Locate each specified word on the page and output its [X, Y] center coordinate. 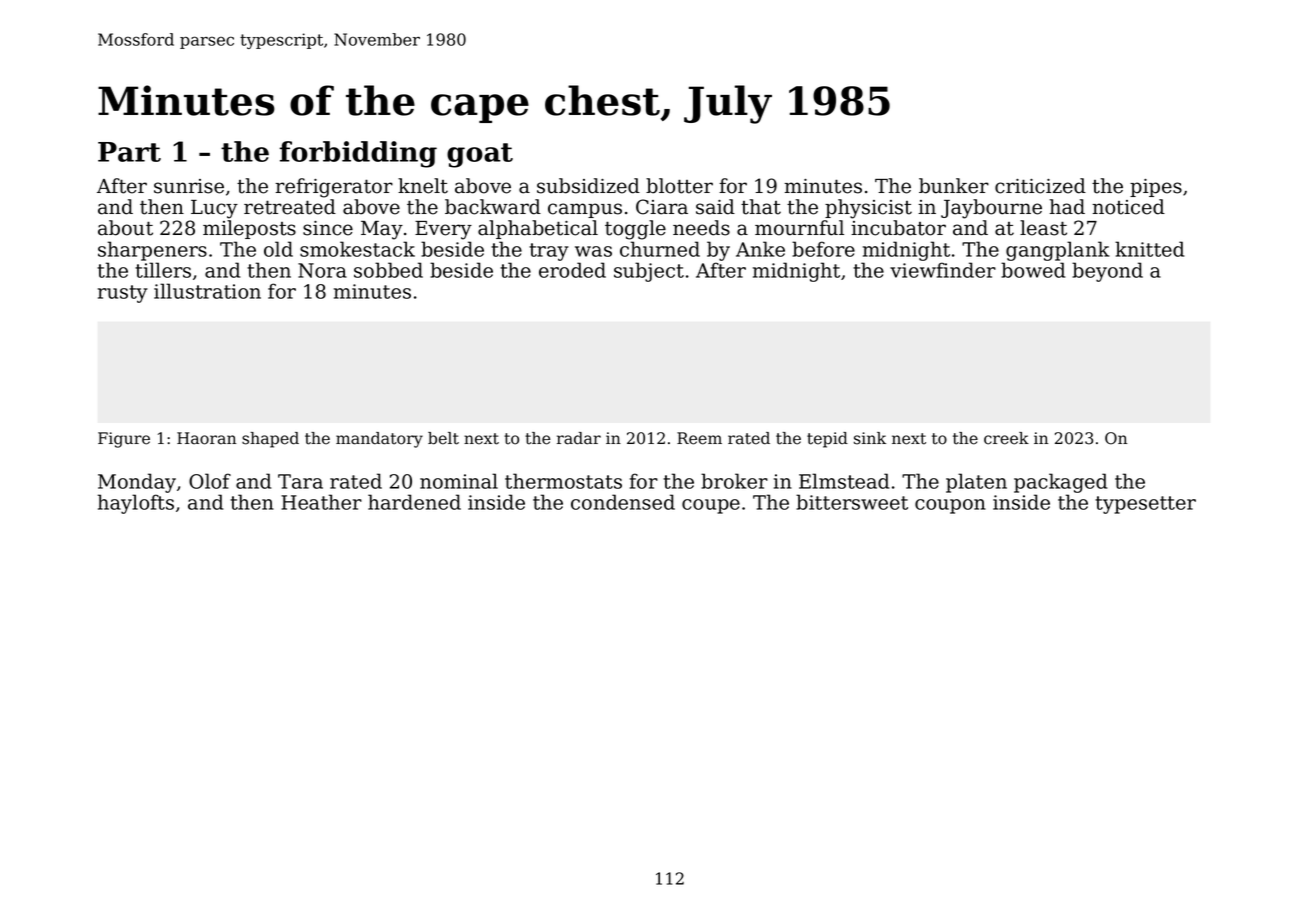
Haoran [206, 438]
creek [1006, 438]
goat [480, 155]
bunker [954, 186]
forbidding [358, 154]
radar [579, 438]
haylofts [136, 504]
